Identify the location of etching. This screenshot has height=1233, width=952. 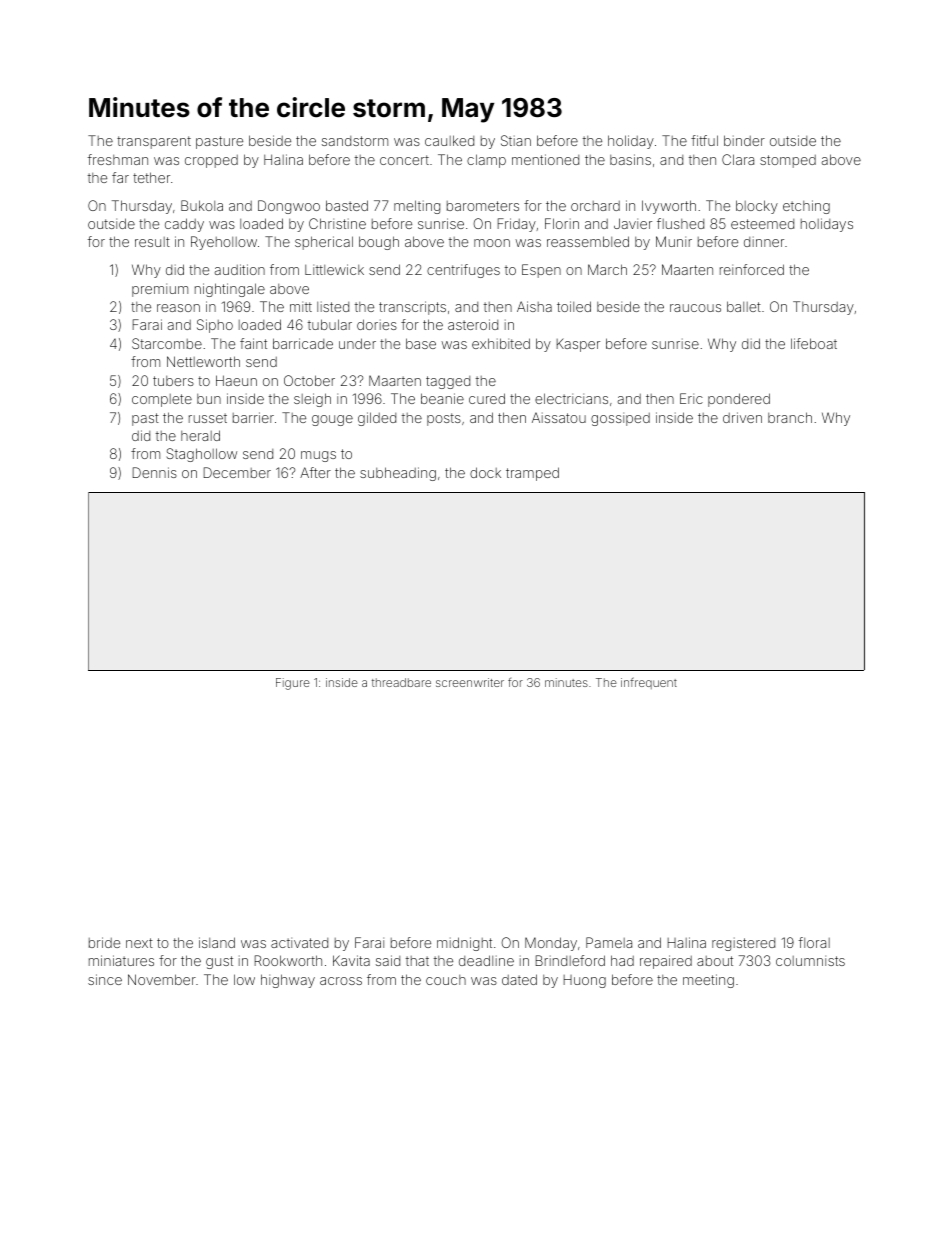
(806, 207).
